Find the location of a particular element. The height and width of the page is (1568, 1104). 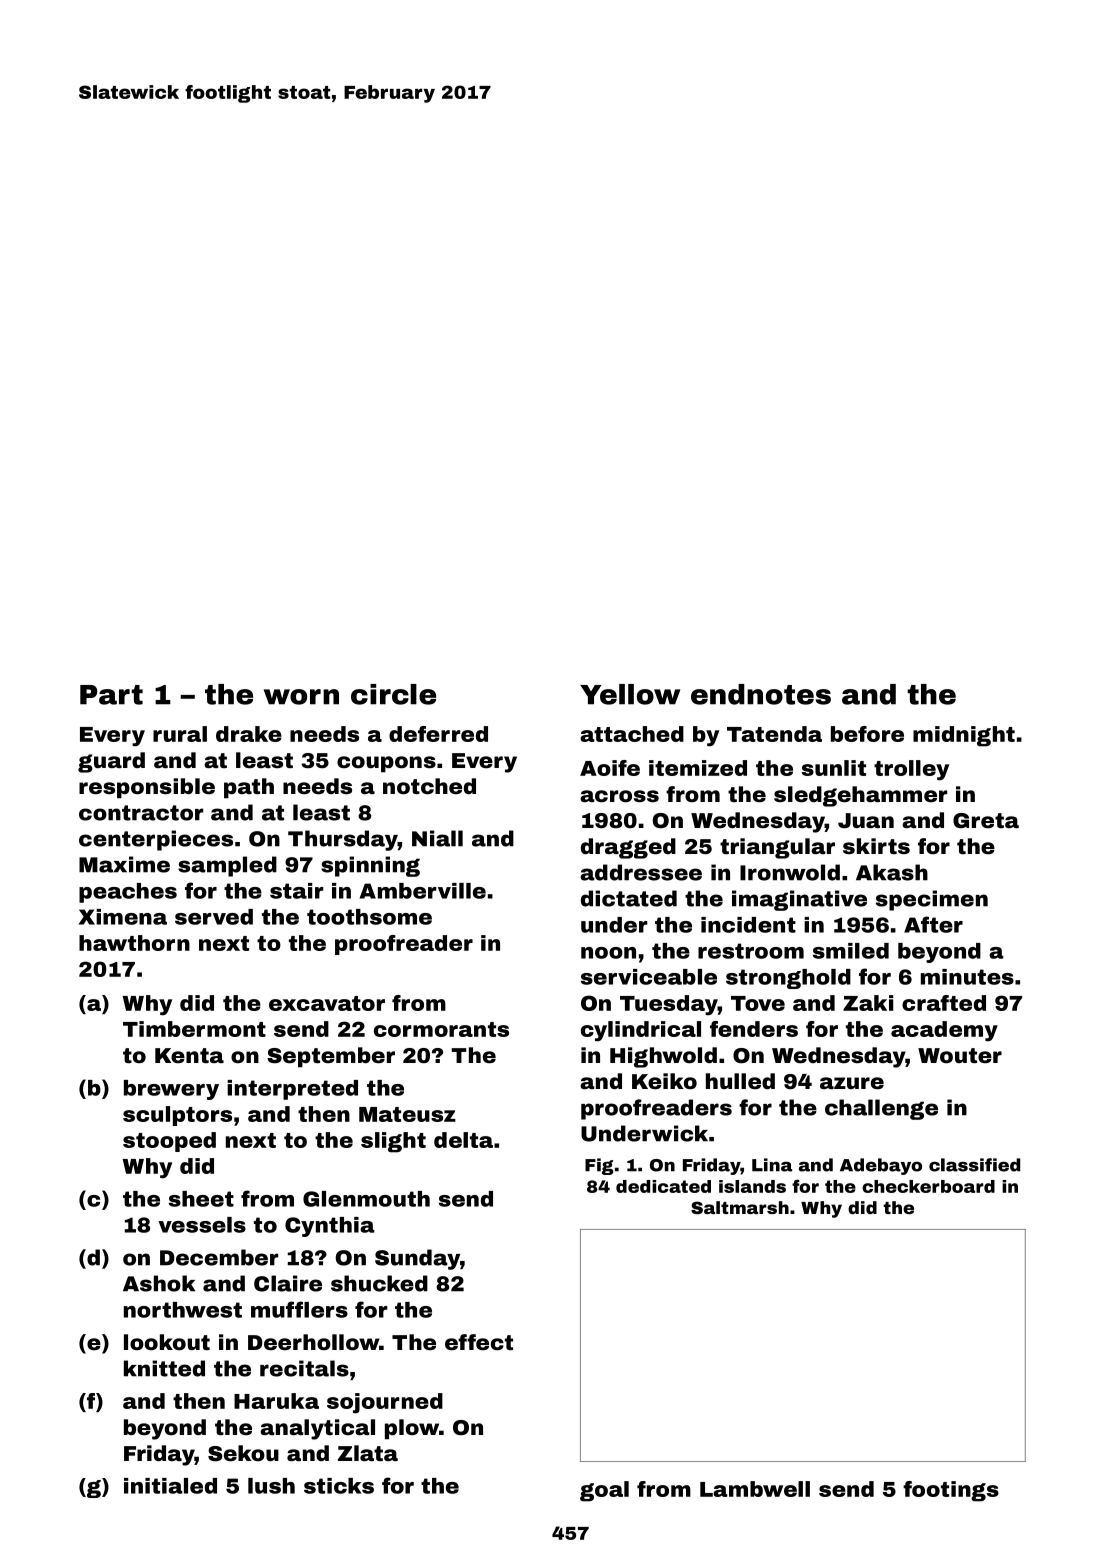

Yellow is located at coordinates (630, 694).
